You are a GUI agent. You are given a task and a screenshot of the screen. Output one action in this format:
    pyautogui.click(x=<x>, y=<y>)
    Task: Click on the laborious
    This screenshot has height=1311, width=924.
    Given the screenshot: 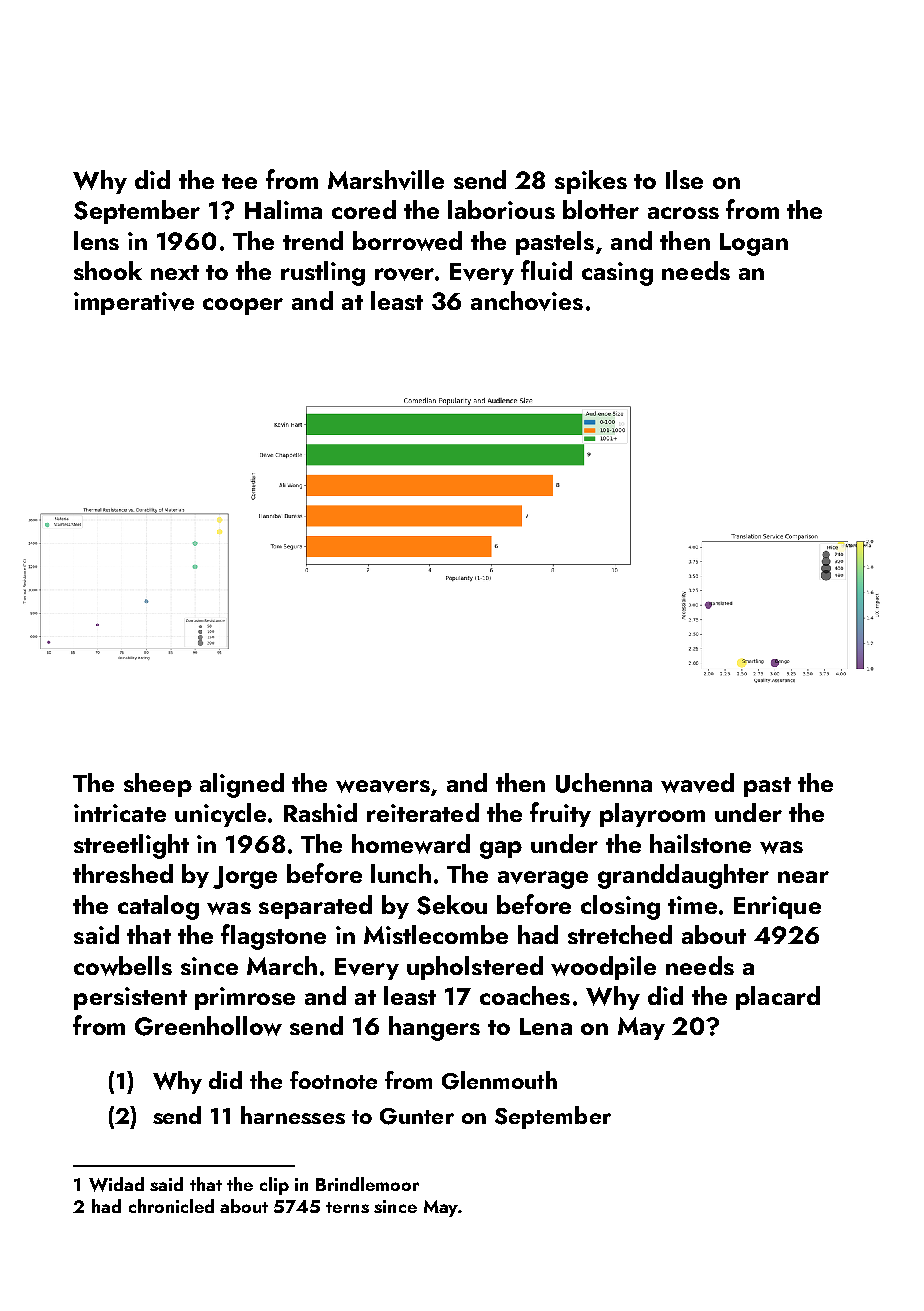 What is the action you would take?
    pyautogui.click(x=501, y=209)
